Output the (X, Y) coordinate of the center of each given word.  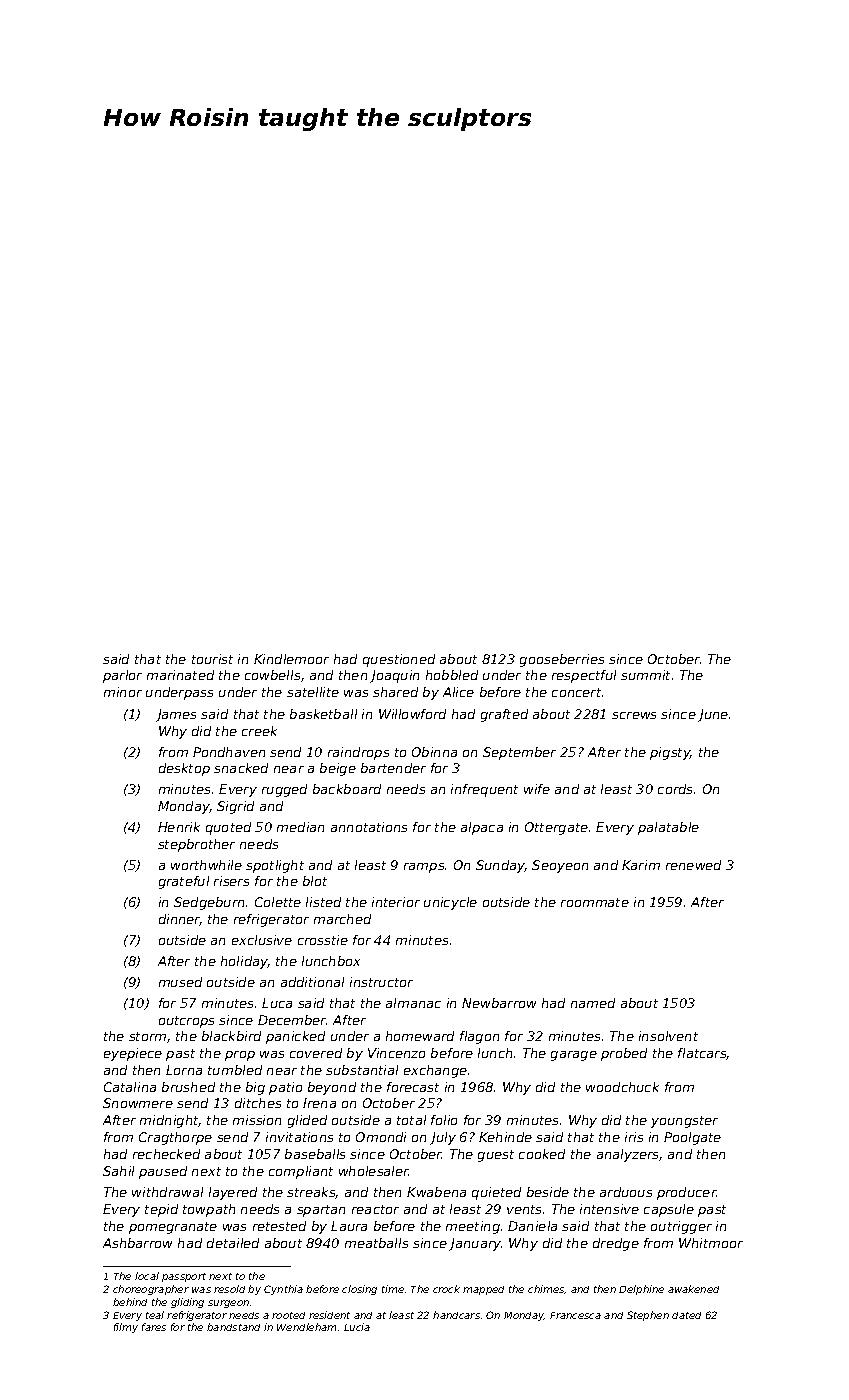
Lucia (357, 1327)
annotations (369, 827)
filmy (126, 1328)
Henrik (179, 827)
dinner (179, 920)
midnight (169, 1121)
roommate (595, 902)
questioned (399, 660)
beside (548, 1192)
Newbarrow (499, 1003)
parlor (122, 676)
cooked (542, 1154)
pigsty (670, 753)
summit (645, 675)
